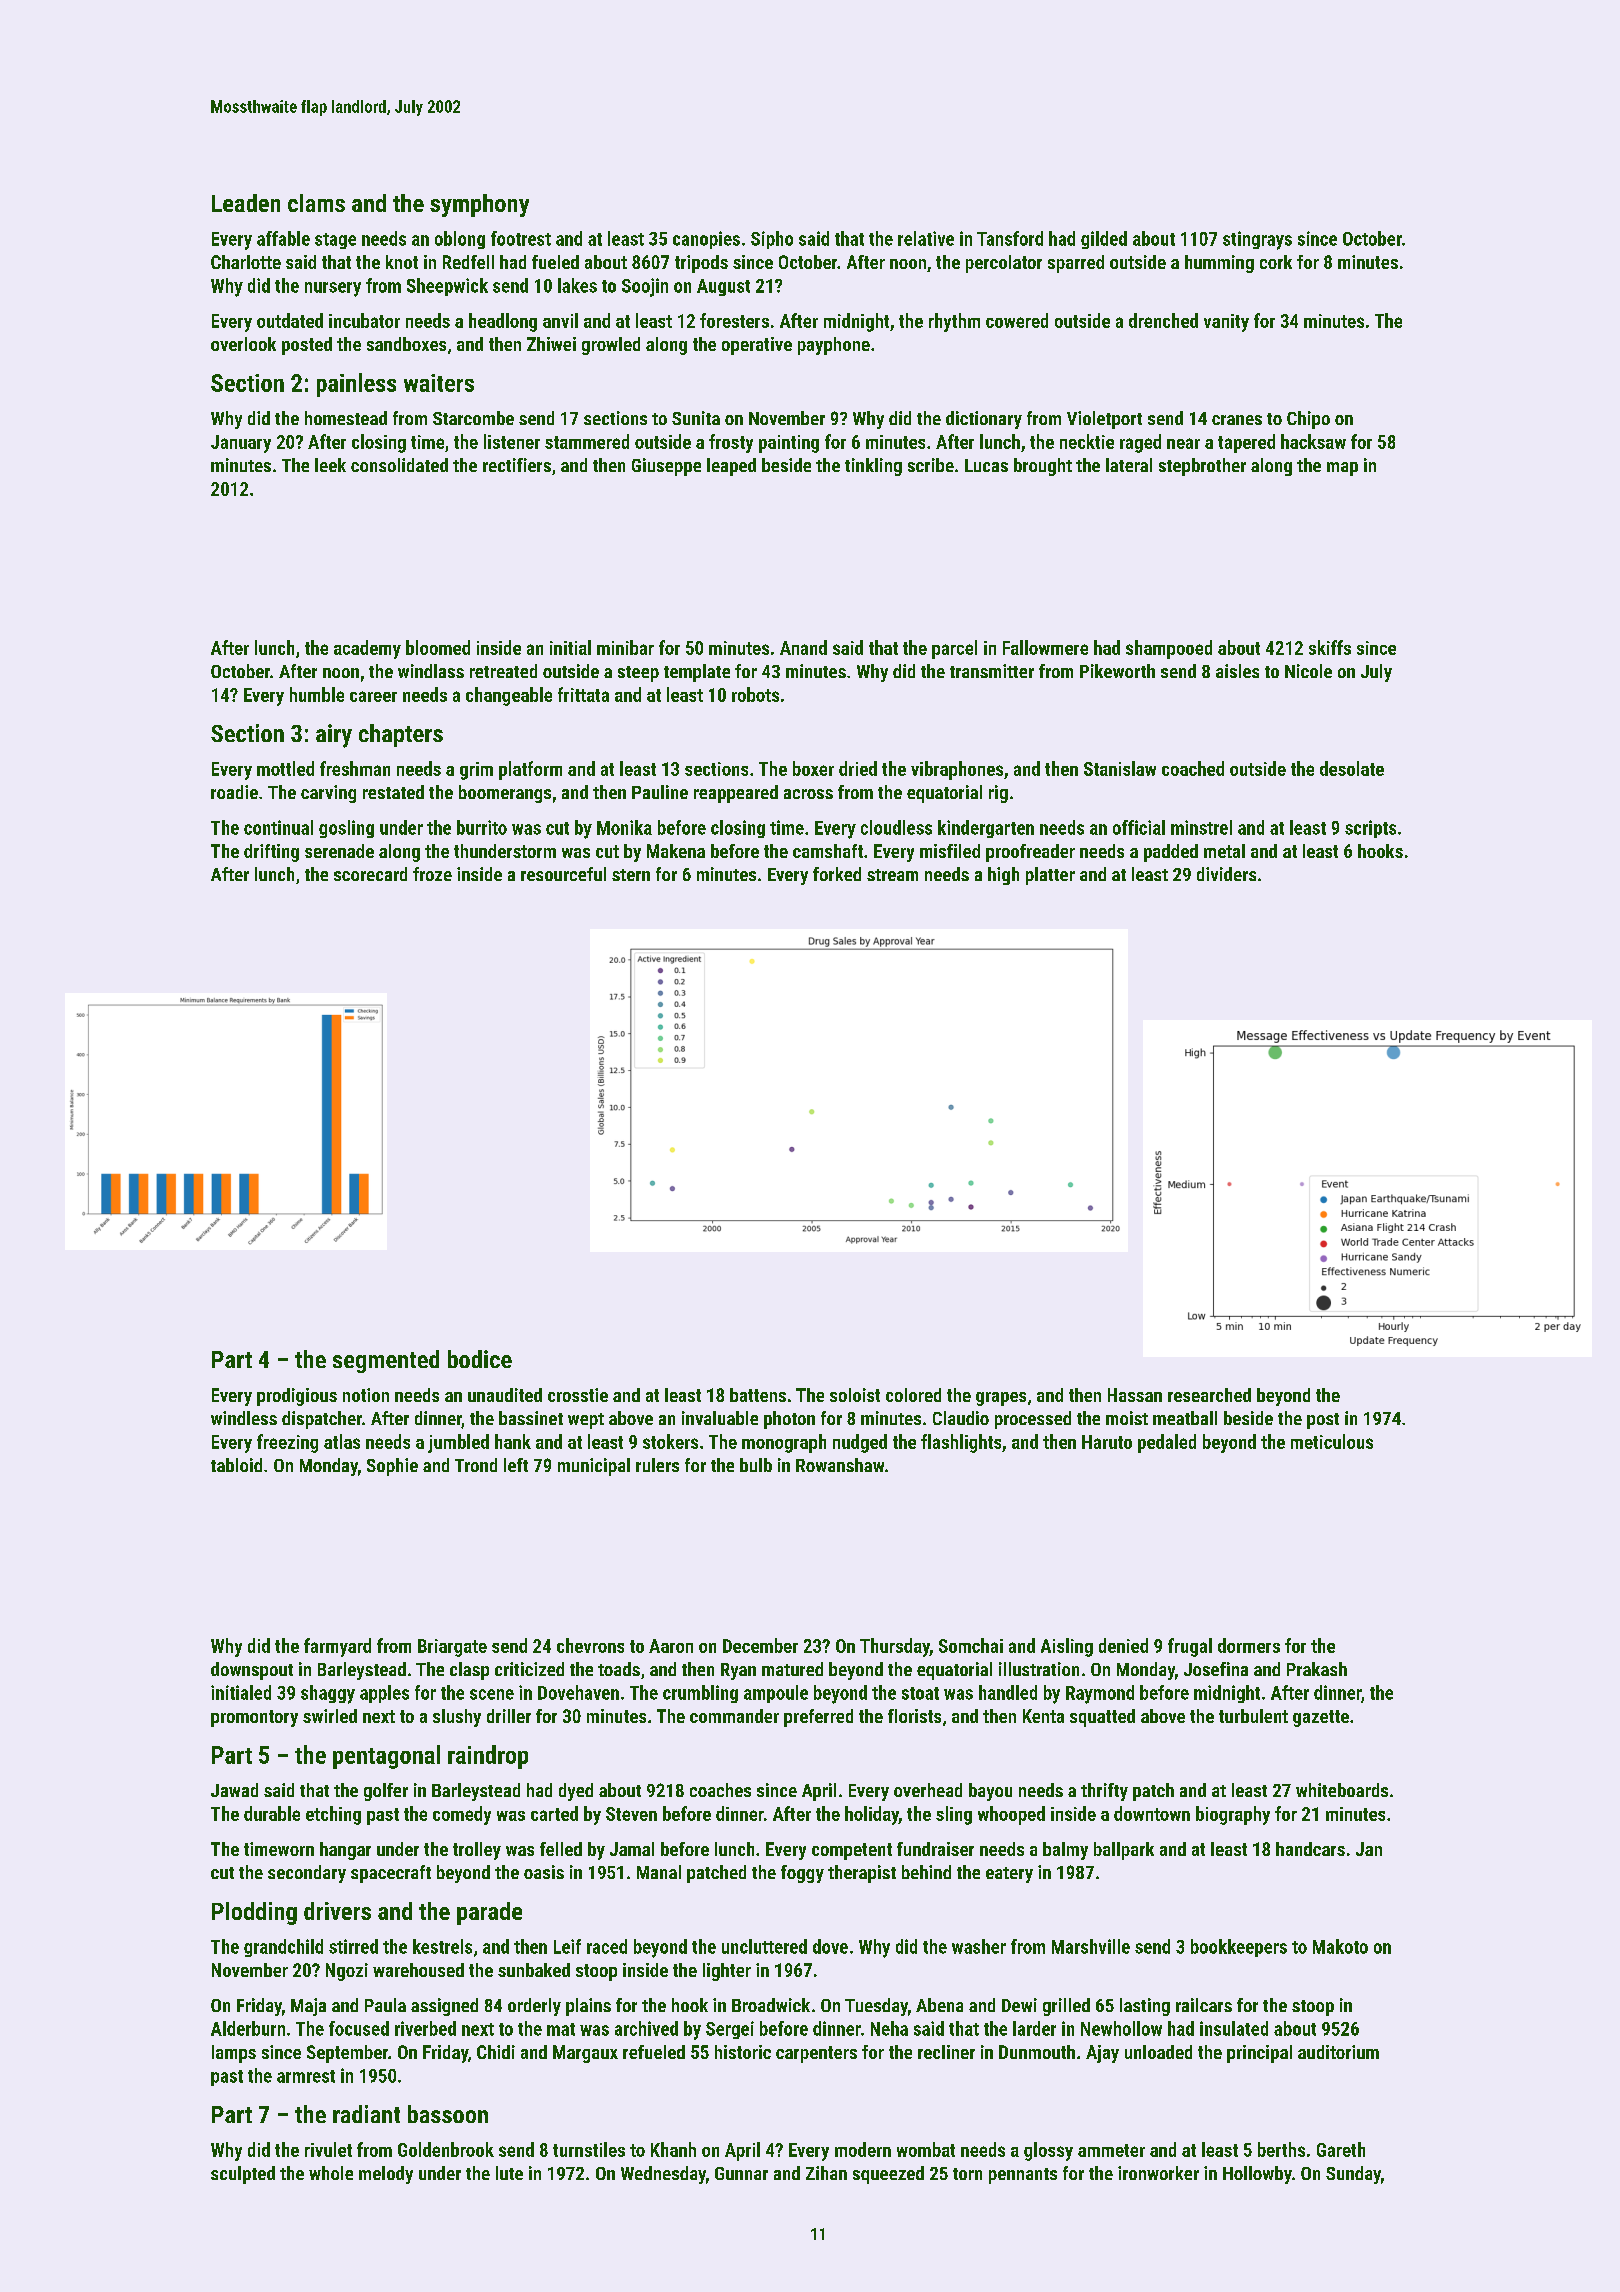 This page has width=1620, height=2292. What do you see at coordinates (316, 203) in the page?
I see `clams` at bounding box center [316, 203].
